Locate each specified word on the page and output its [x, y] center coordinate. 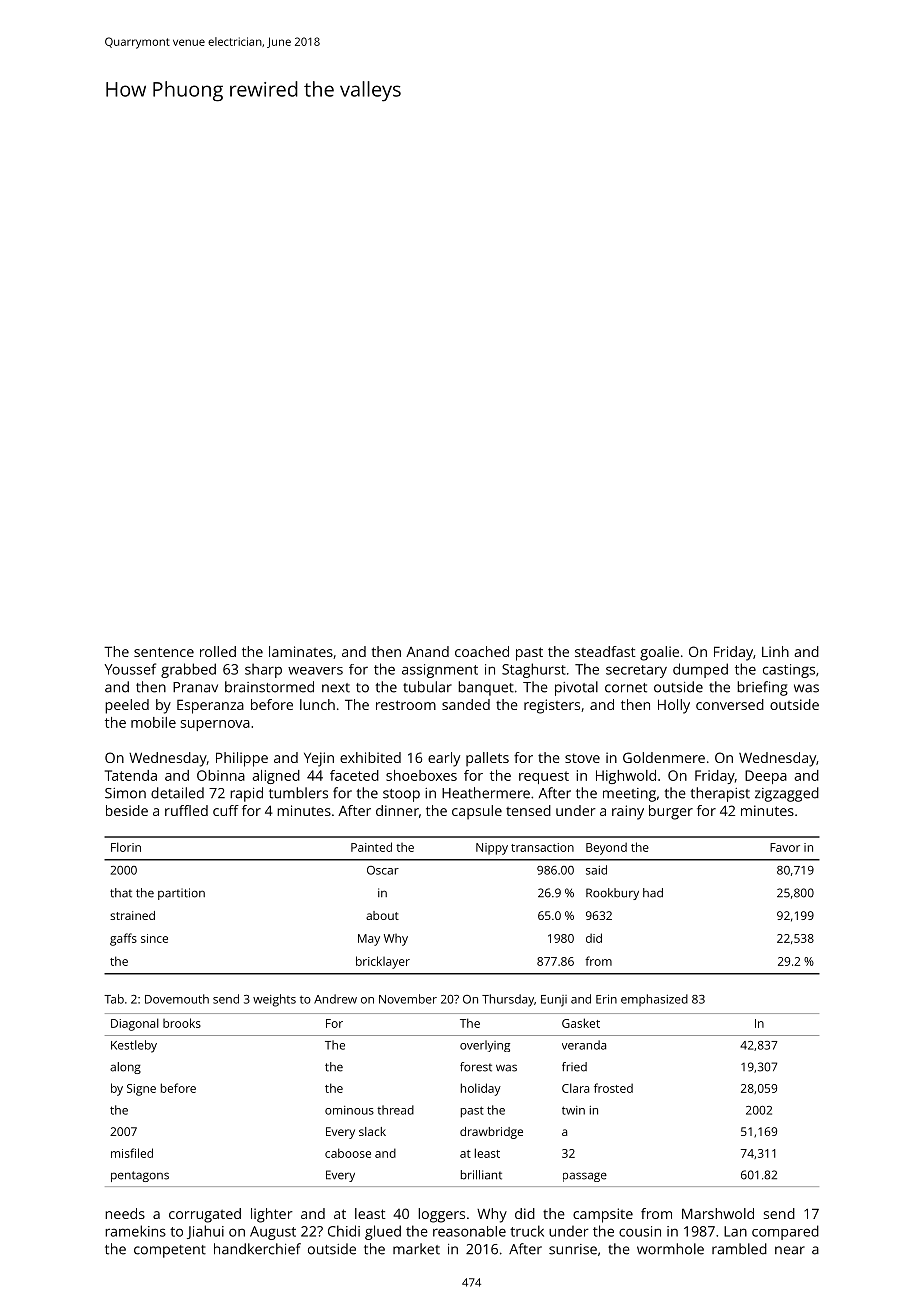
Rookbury [612, 894]
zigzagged [787, 794]
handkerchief [257, 1249]
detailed [177, 793]
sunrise [573, 1249]
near [790, 1250]
